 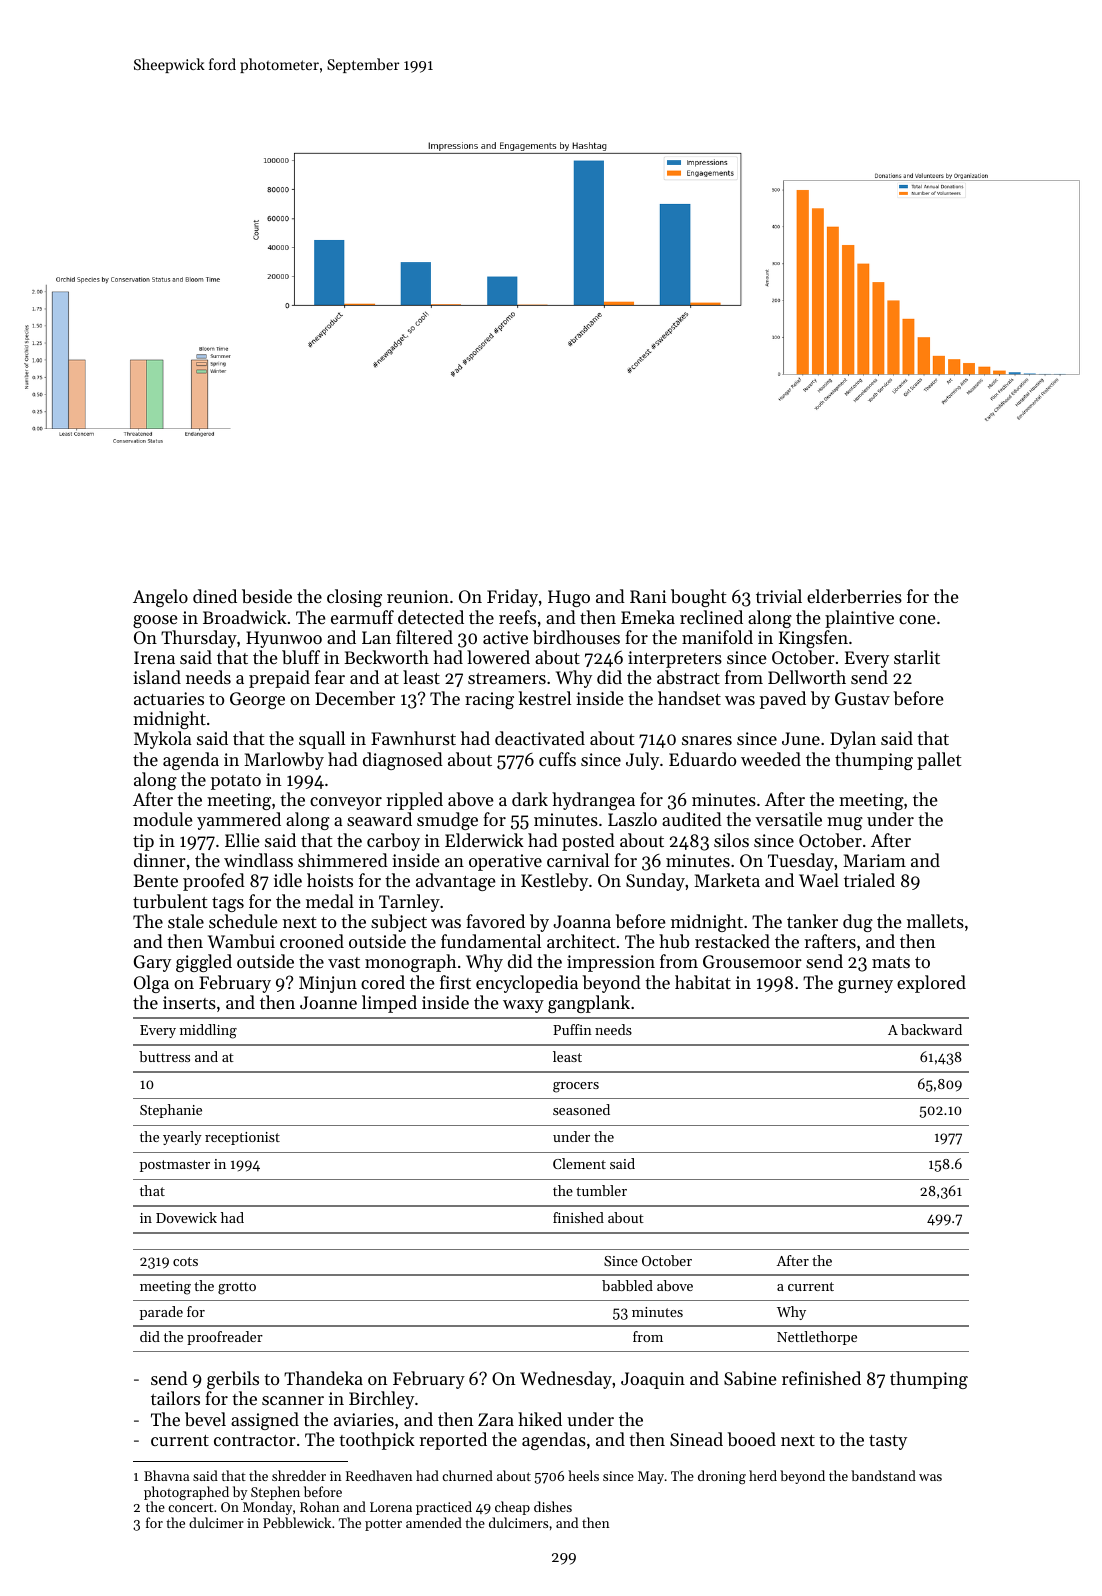 What do you see at coordinates (817, 1338) in the document?
I see `Nettlethorpe` at bounding box center [817, 1338].
